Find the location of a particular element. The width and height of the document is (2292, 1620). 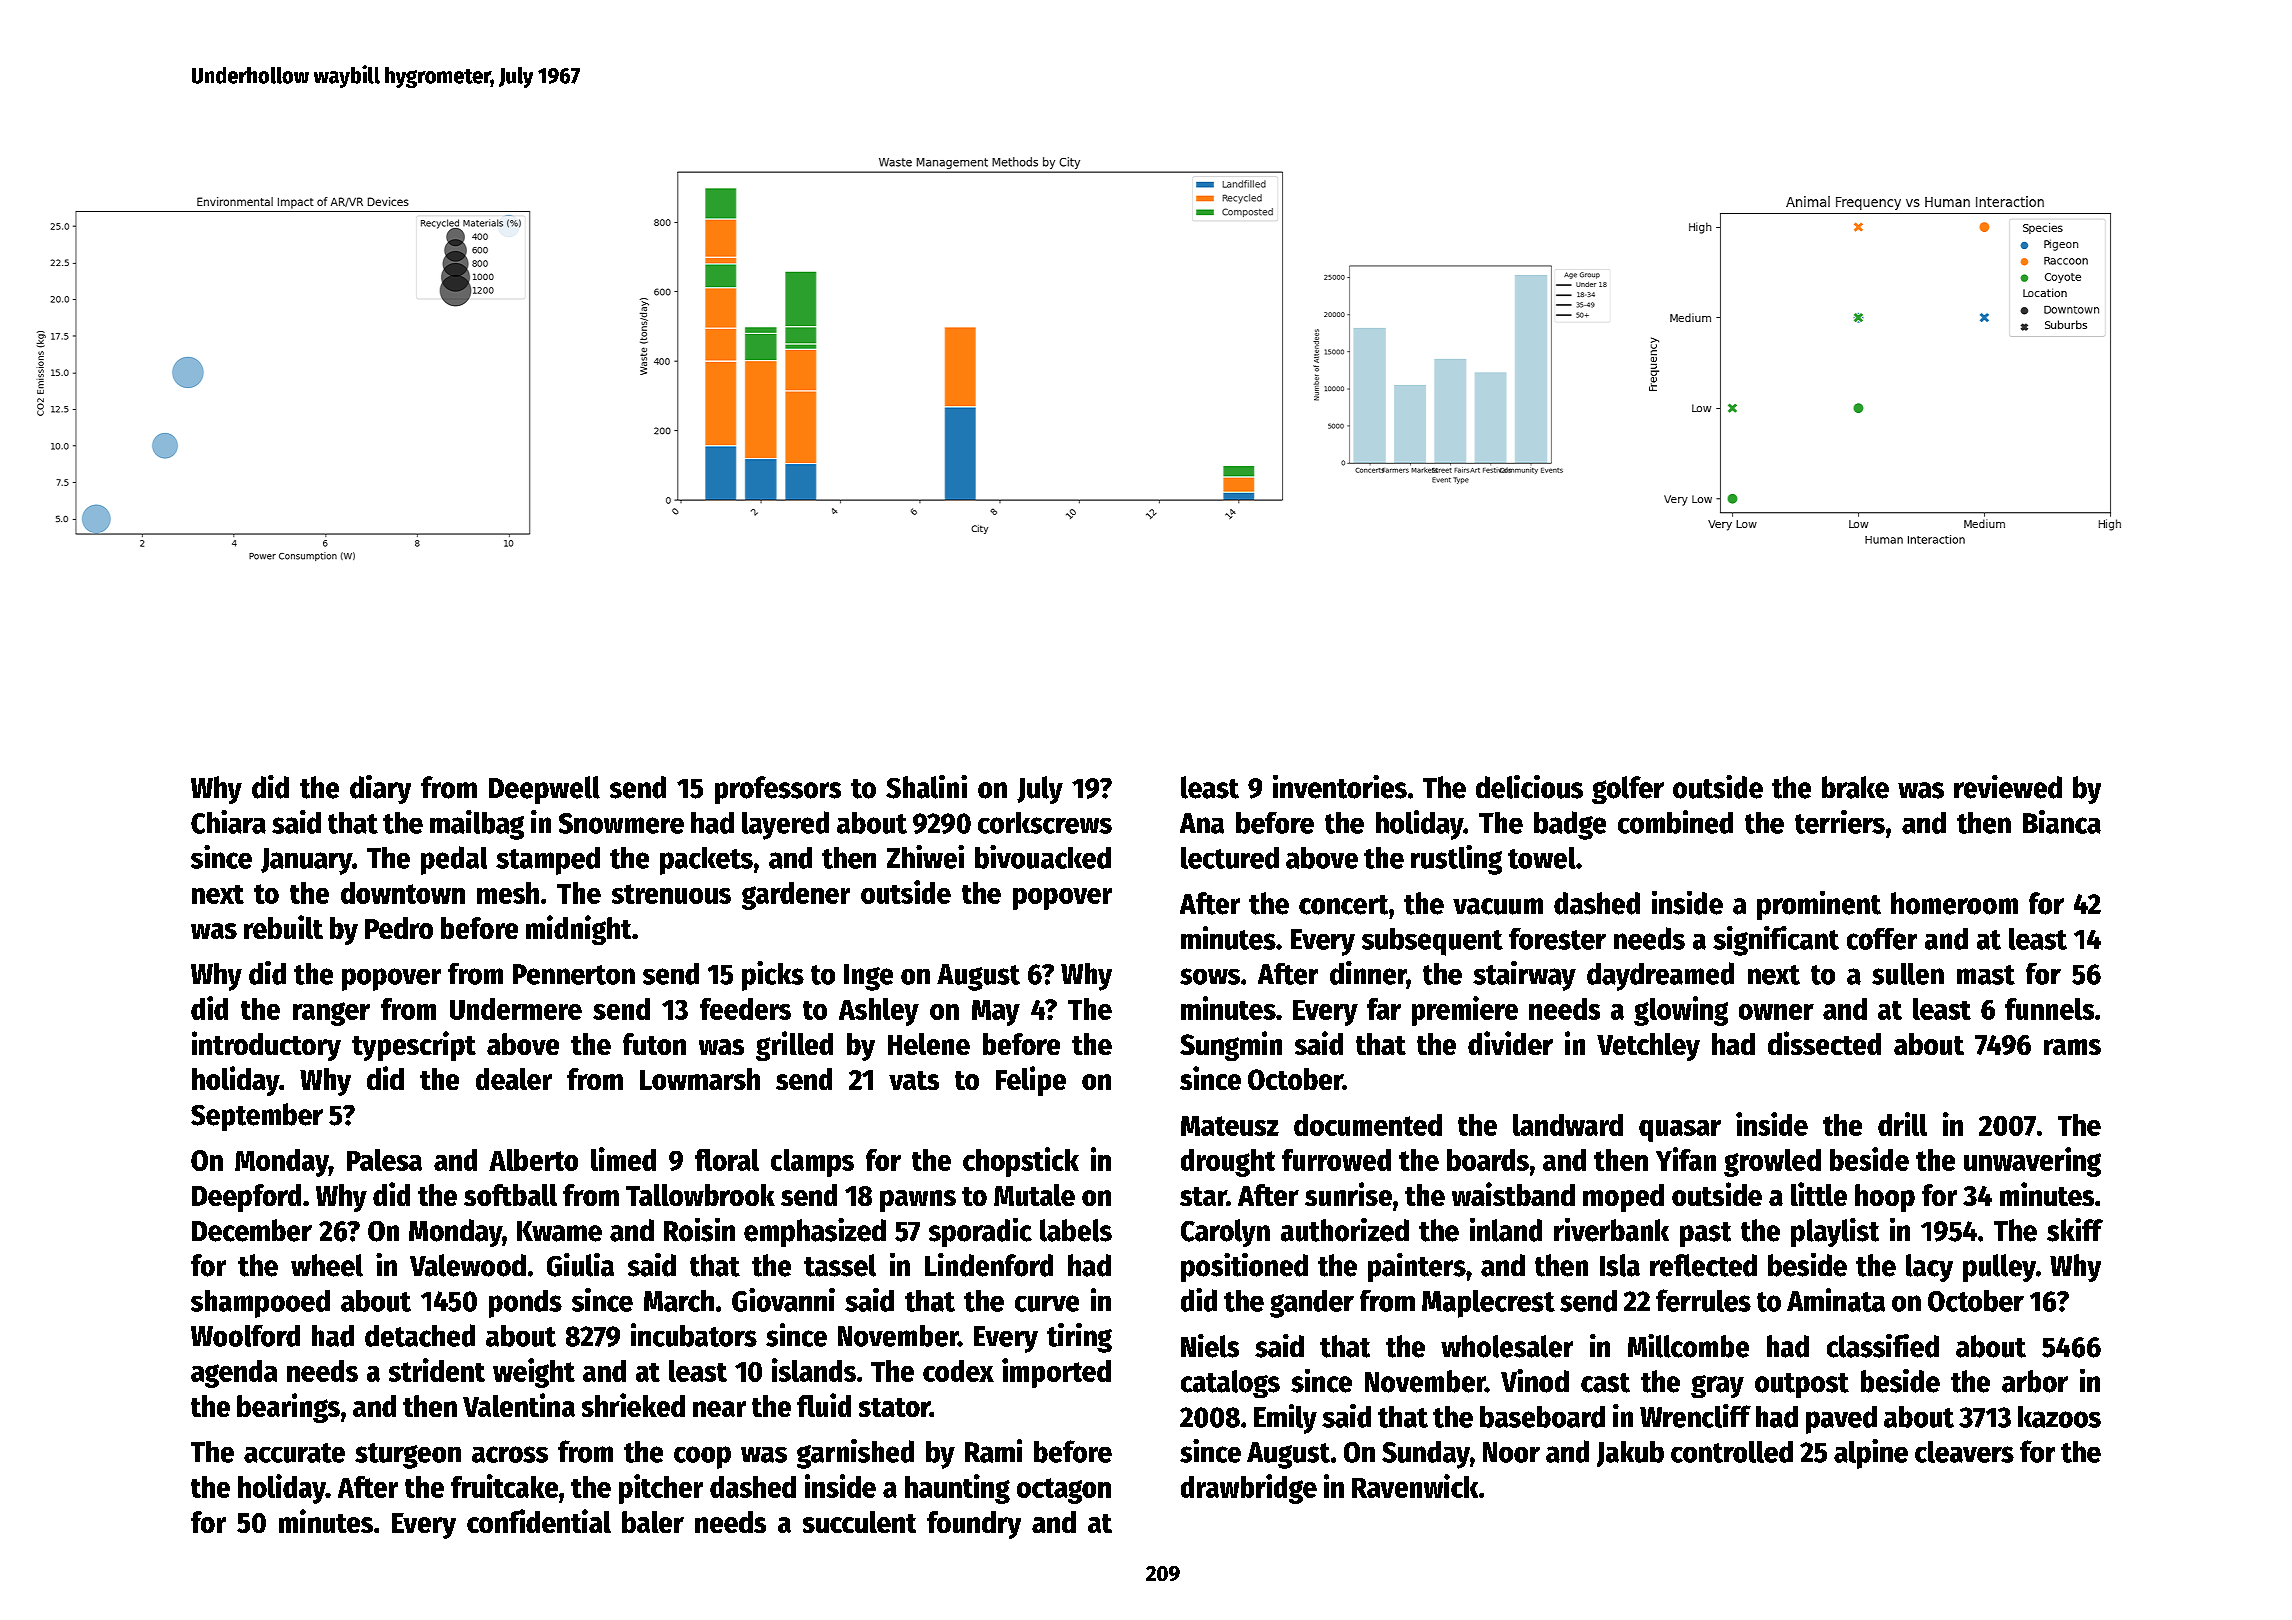

reviewed is located at coordinates (2008, 787).
